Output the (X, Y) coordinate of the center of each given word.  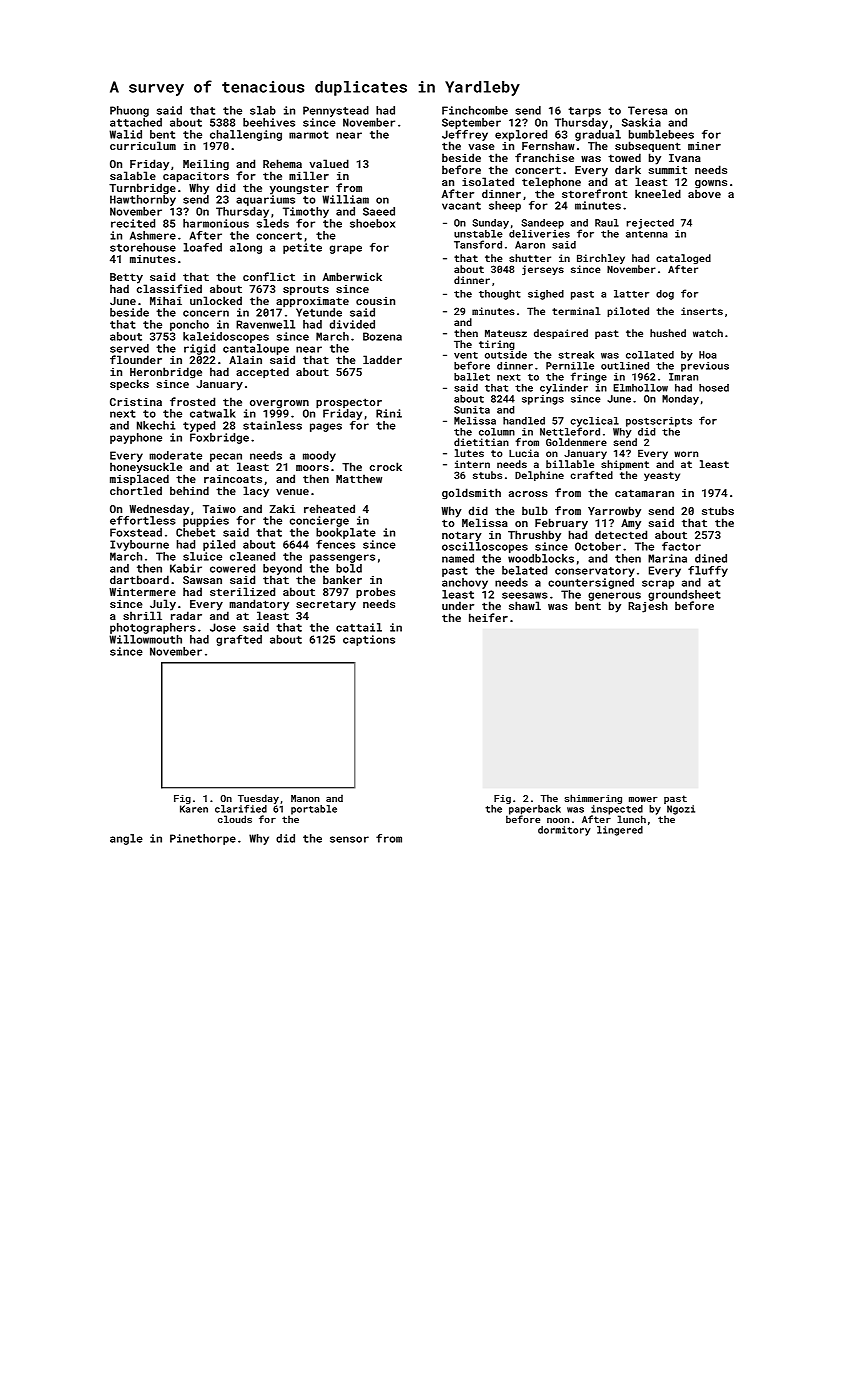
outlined (625, 366)
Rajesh (648, 607)
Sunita (472, 410)
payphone (136, 438)
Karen (194, 809)
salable (133, 175)
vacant (461, 206)
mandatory (259, 605)
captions (369, 640)
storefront (594, 193)
